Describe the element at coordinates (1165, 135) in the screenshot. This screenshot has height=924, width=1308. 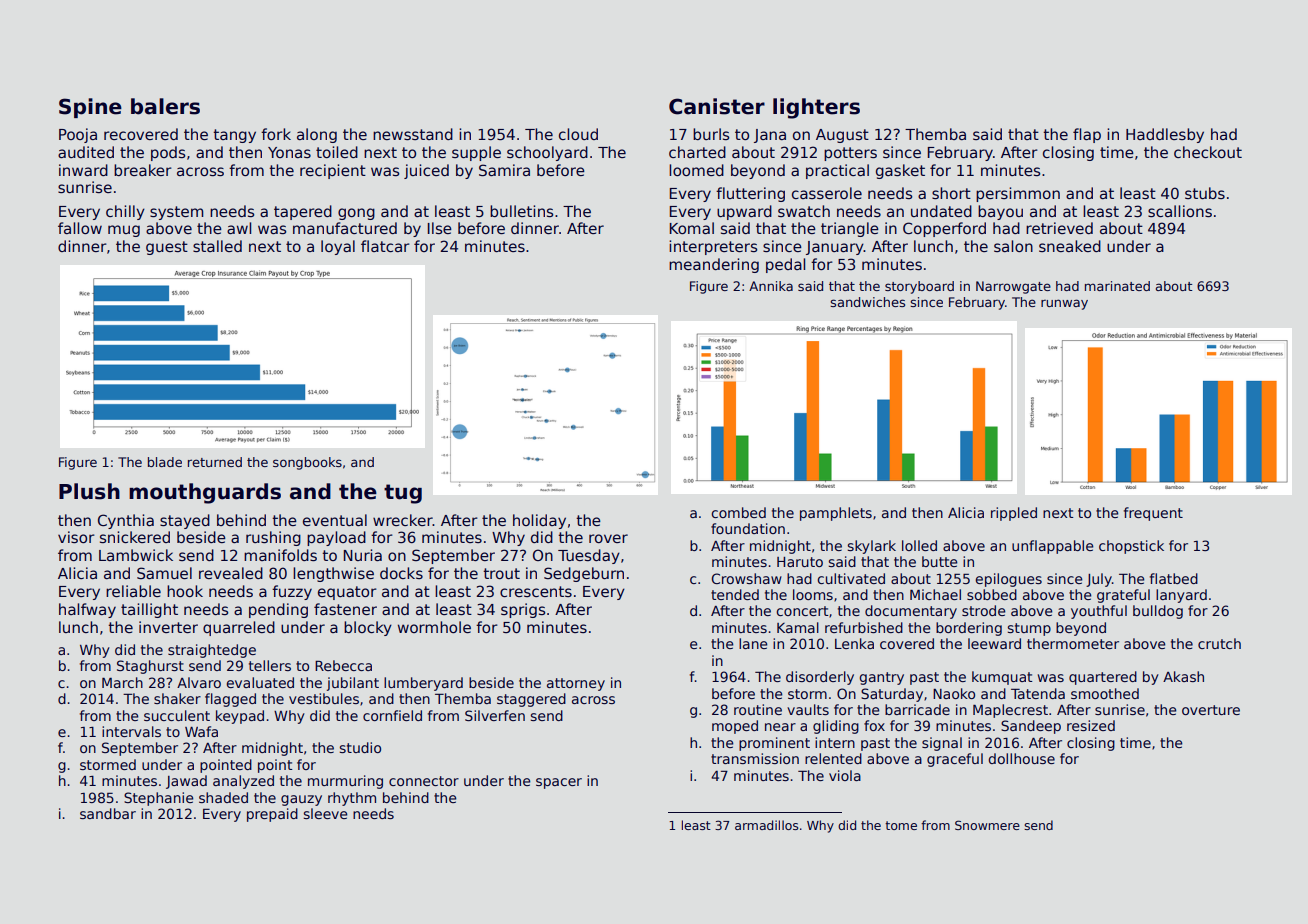
I see `Haddlesby` at that location.
